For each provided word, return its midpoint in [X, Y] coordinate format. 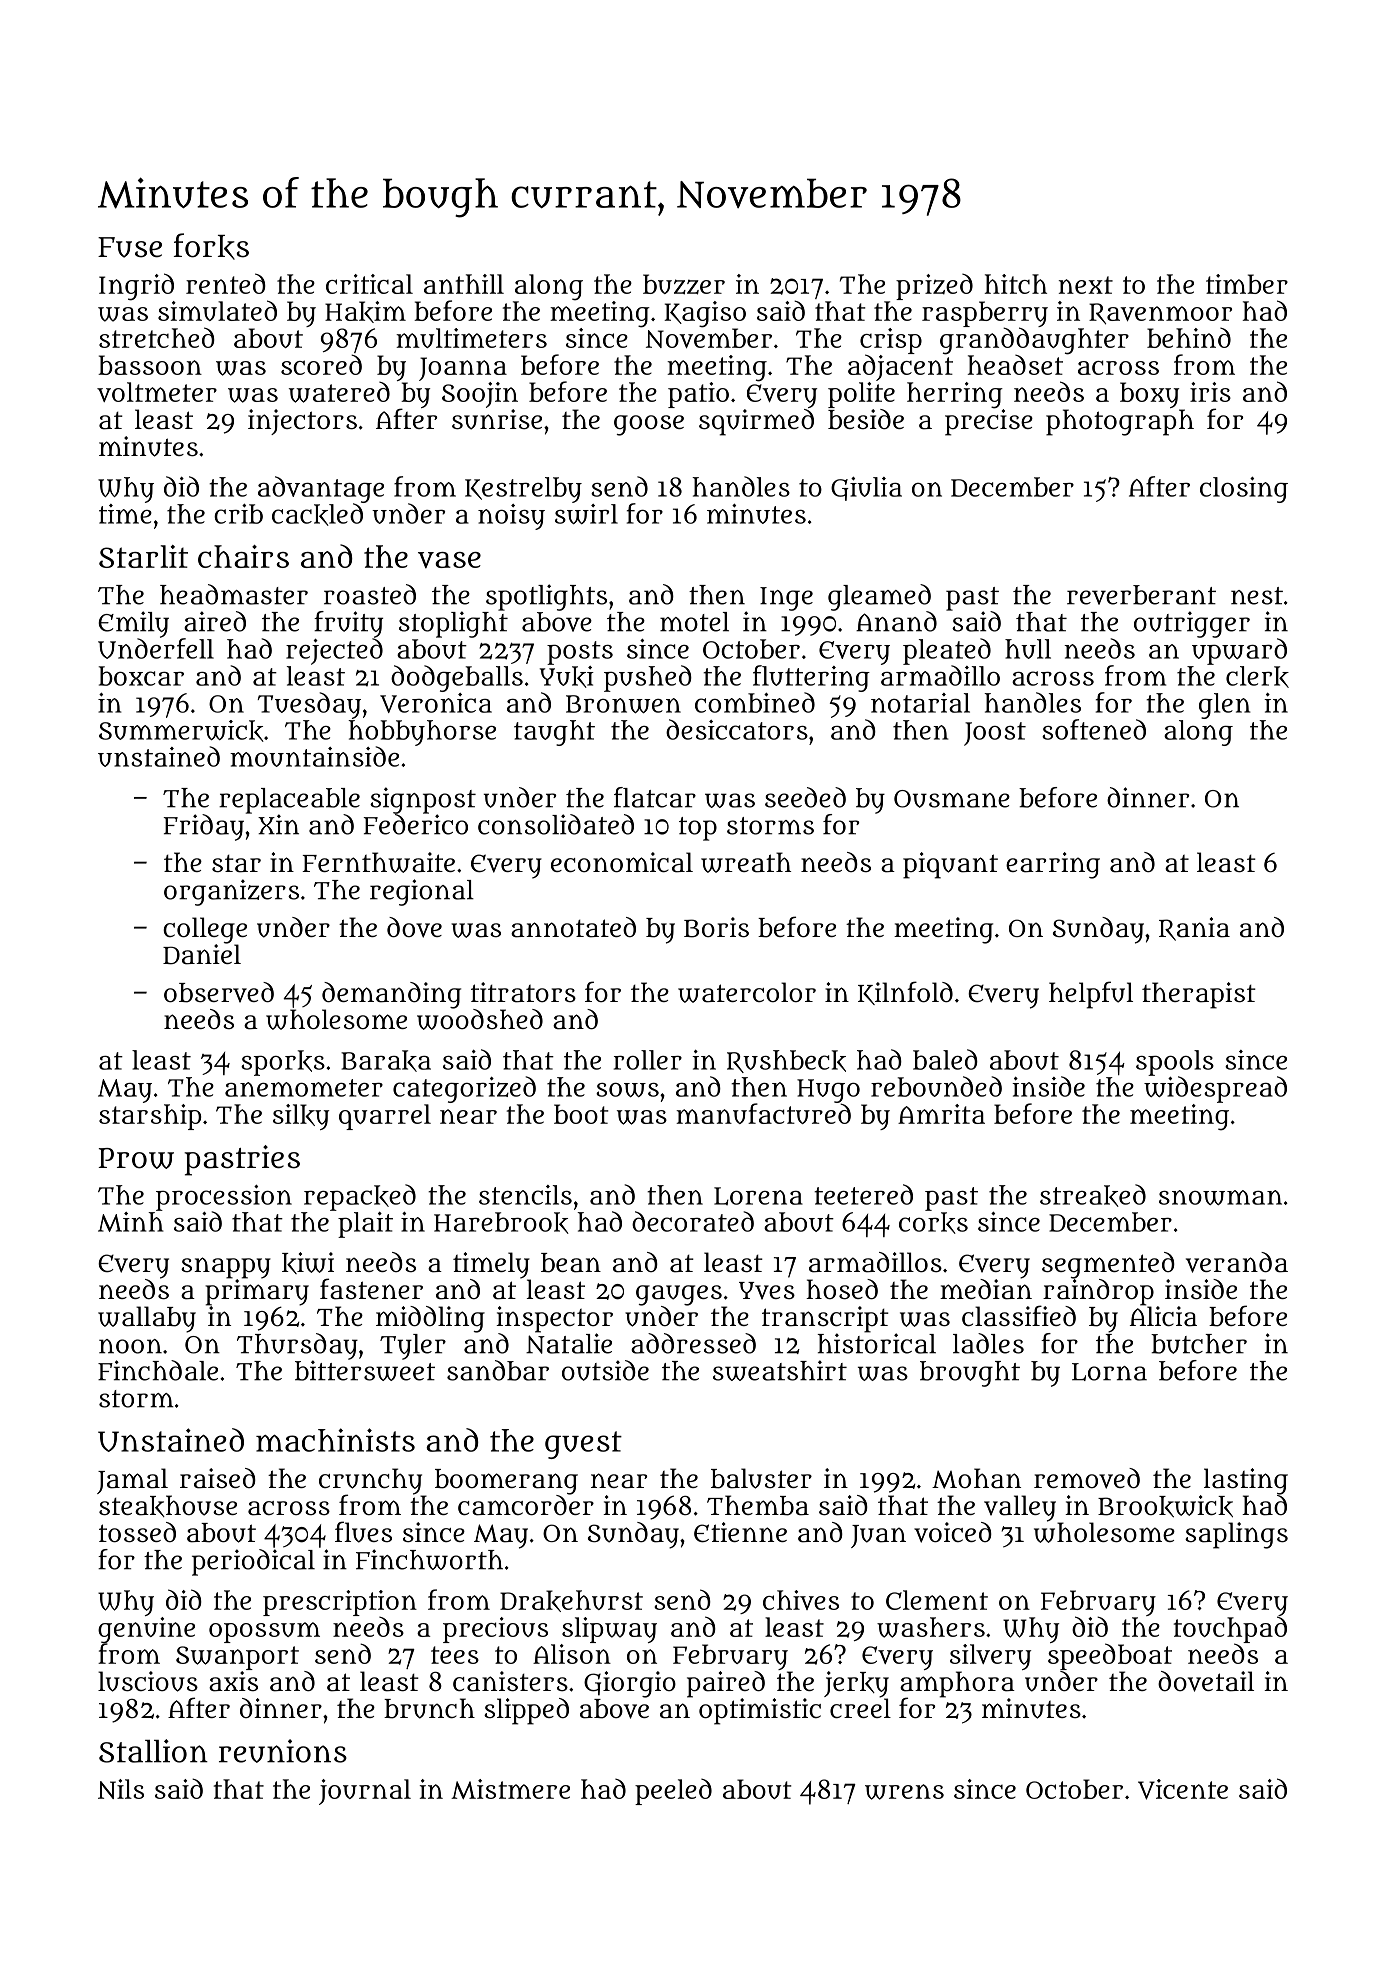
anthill [464, 284]
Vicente [1183, 1789]
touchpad [1230, 1629]
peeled [673, 1792]
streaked [1093, 1195]
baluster [761, 1478]
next [1086, 285]
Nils [121, 1789]
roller [648, 1060]
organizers [231, 892]
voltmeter [157, 392]
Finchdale [158, 1370]
